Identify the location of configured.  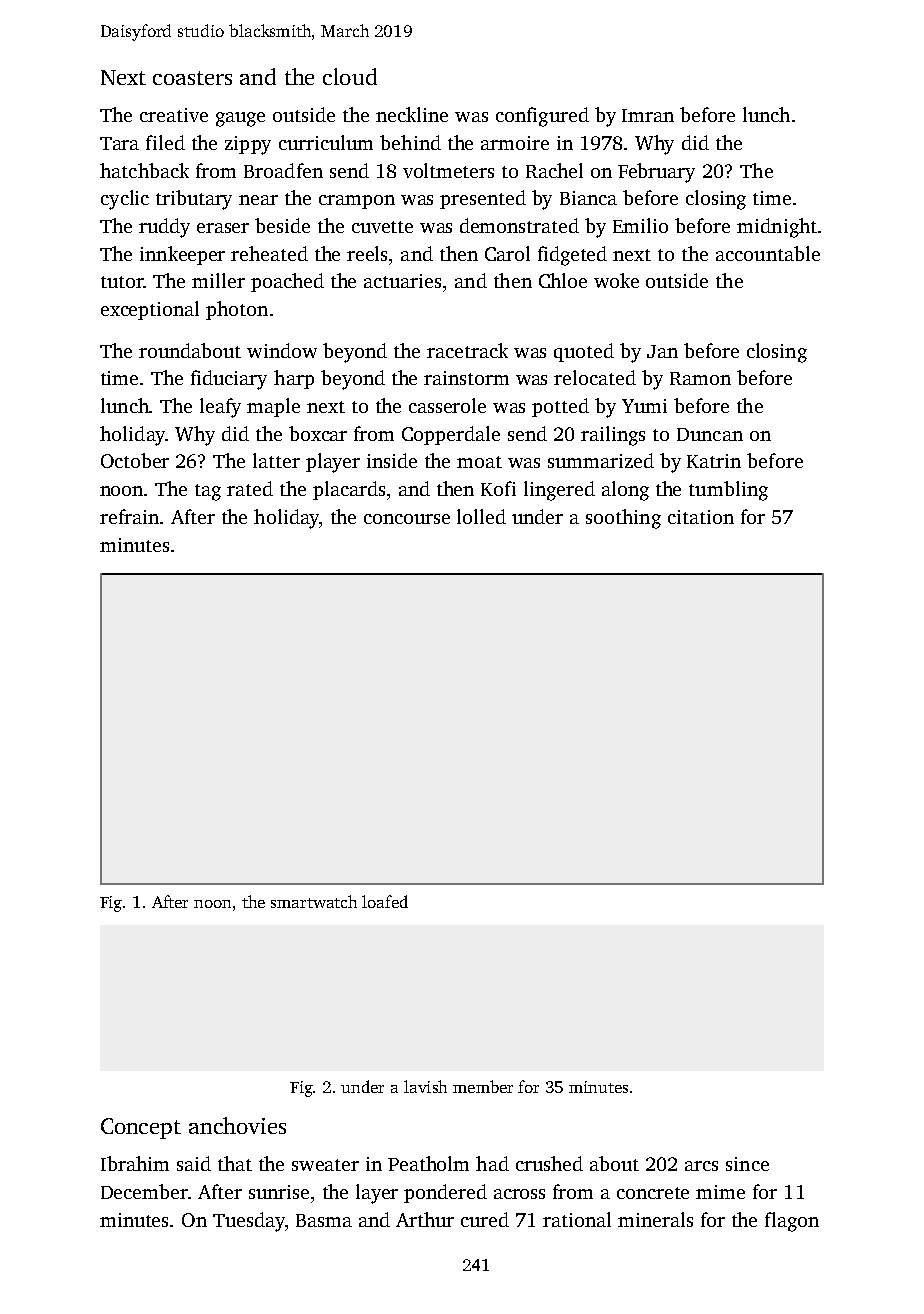
(542, 117).
